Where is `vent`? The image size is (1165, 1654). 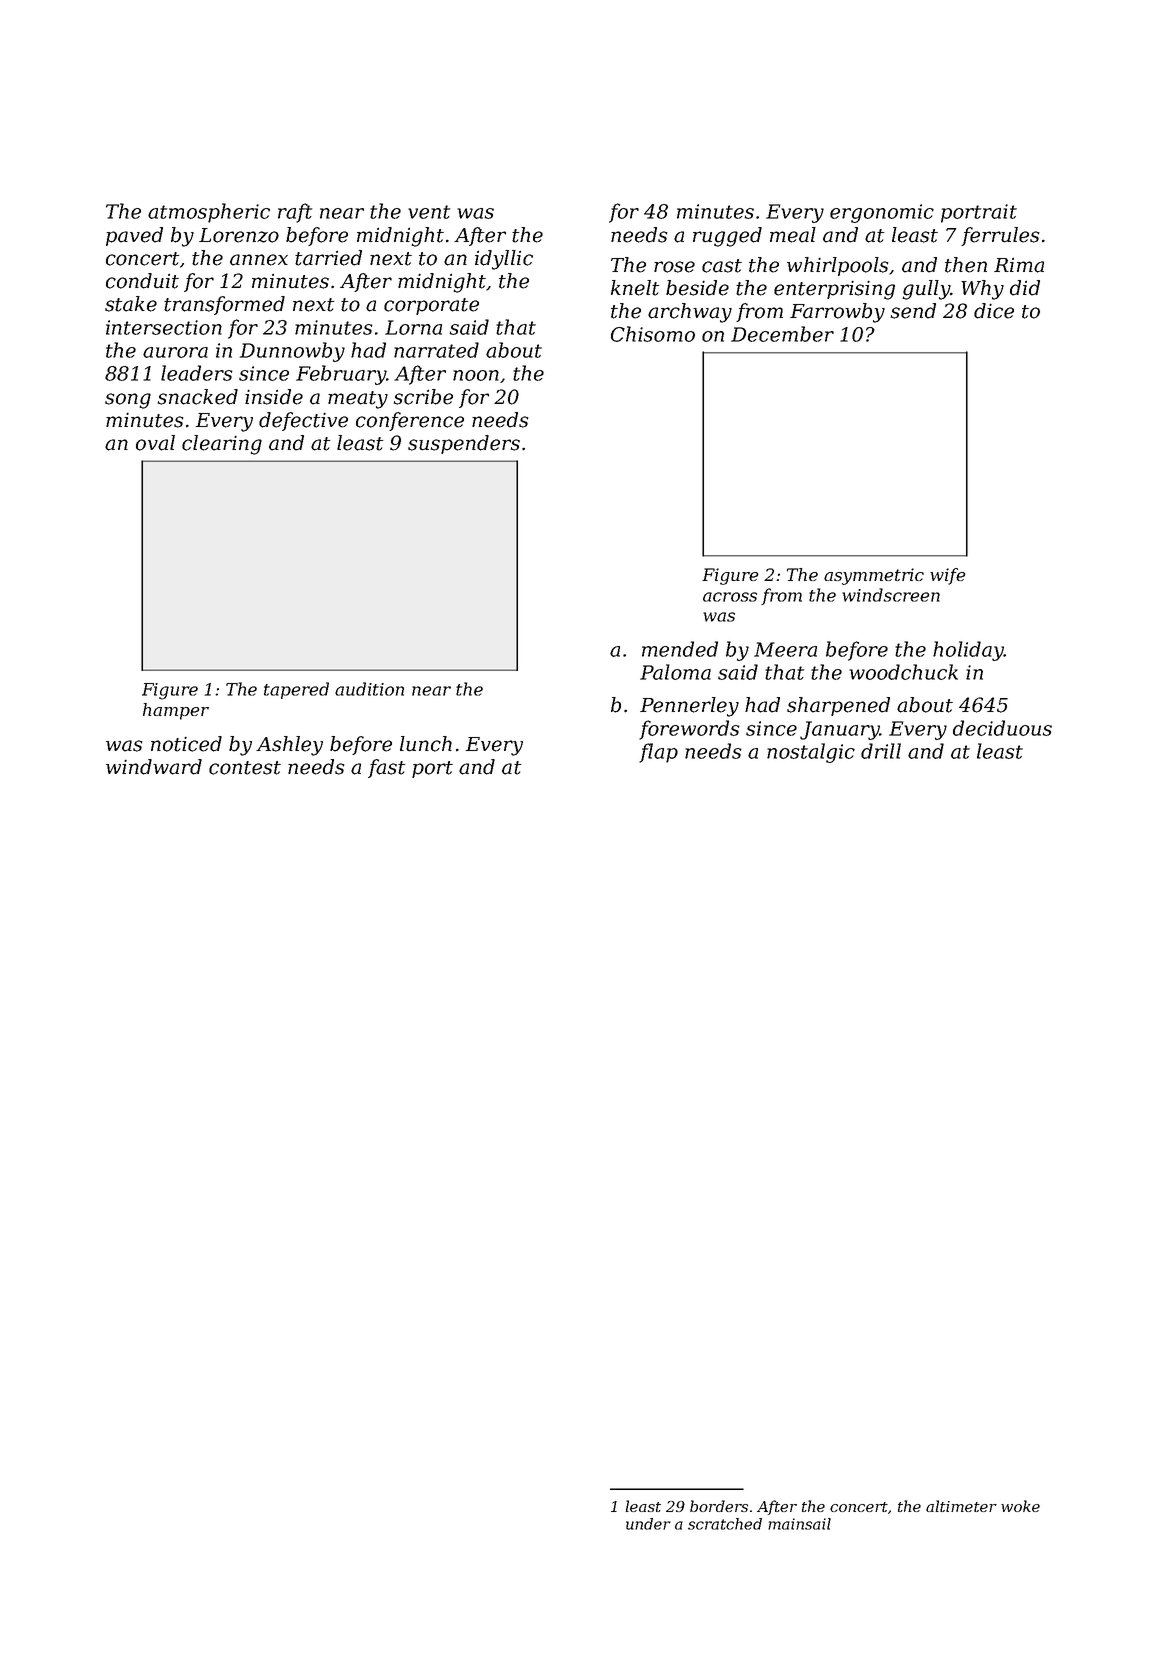 vent is located at coordinates (429, 212).
